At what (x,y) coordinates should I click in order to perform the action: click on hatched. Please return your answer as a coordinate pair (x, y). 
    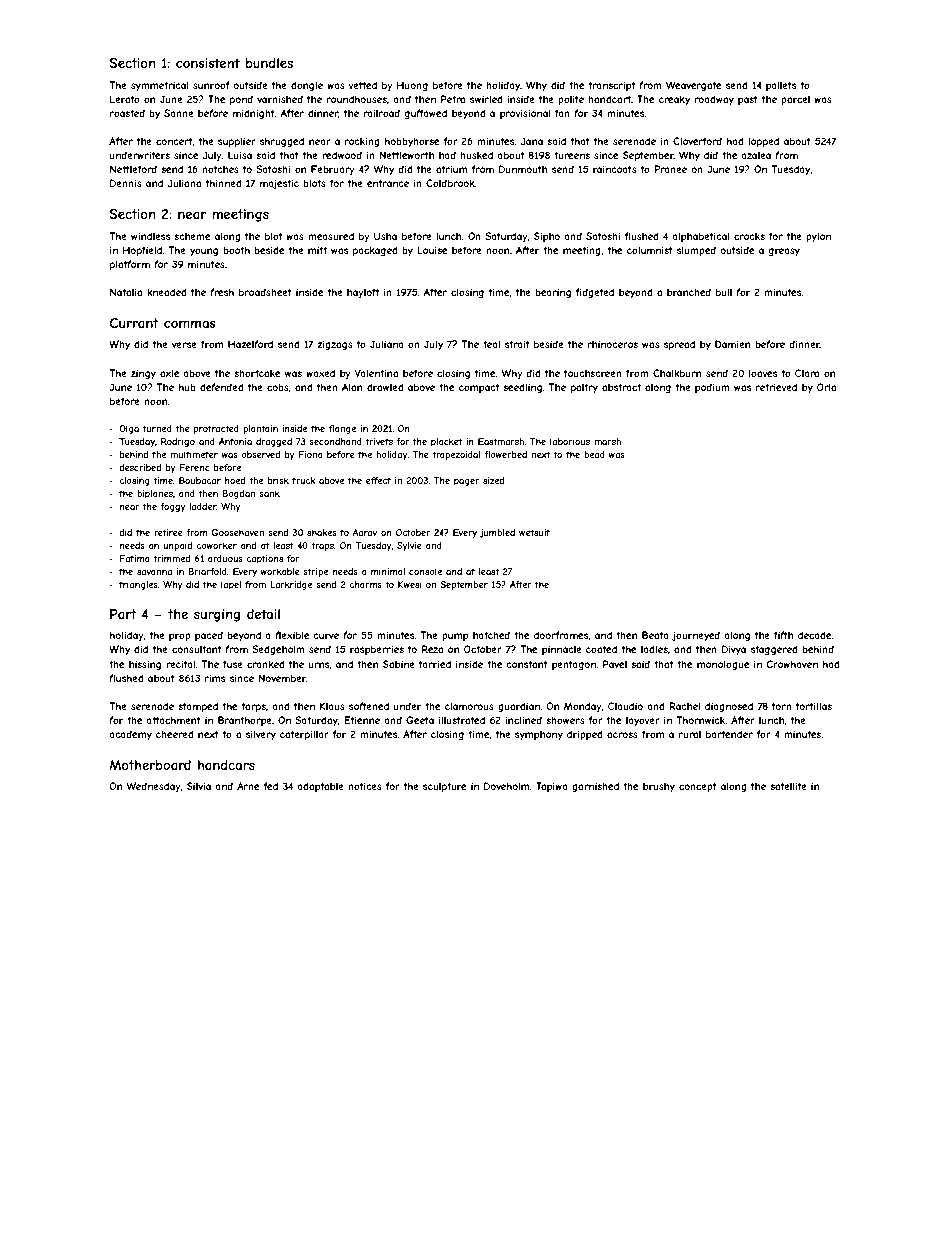
    Looking at the image, I should click on (491, 635).
